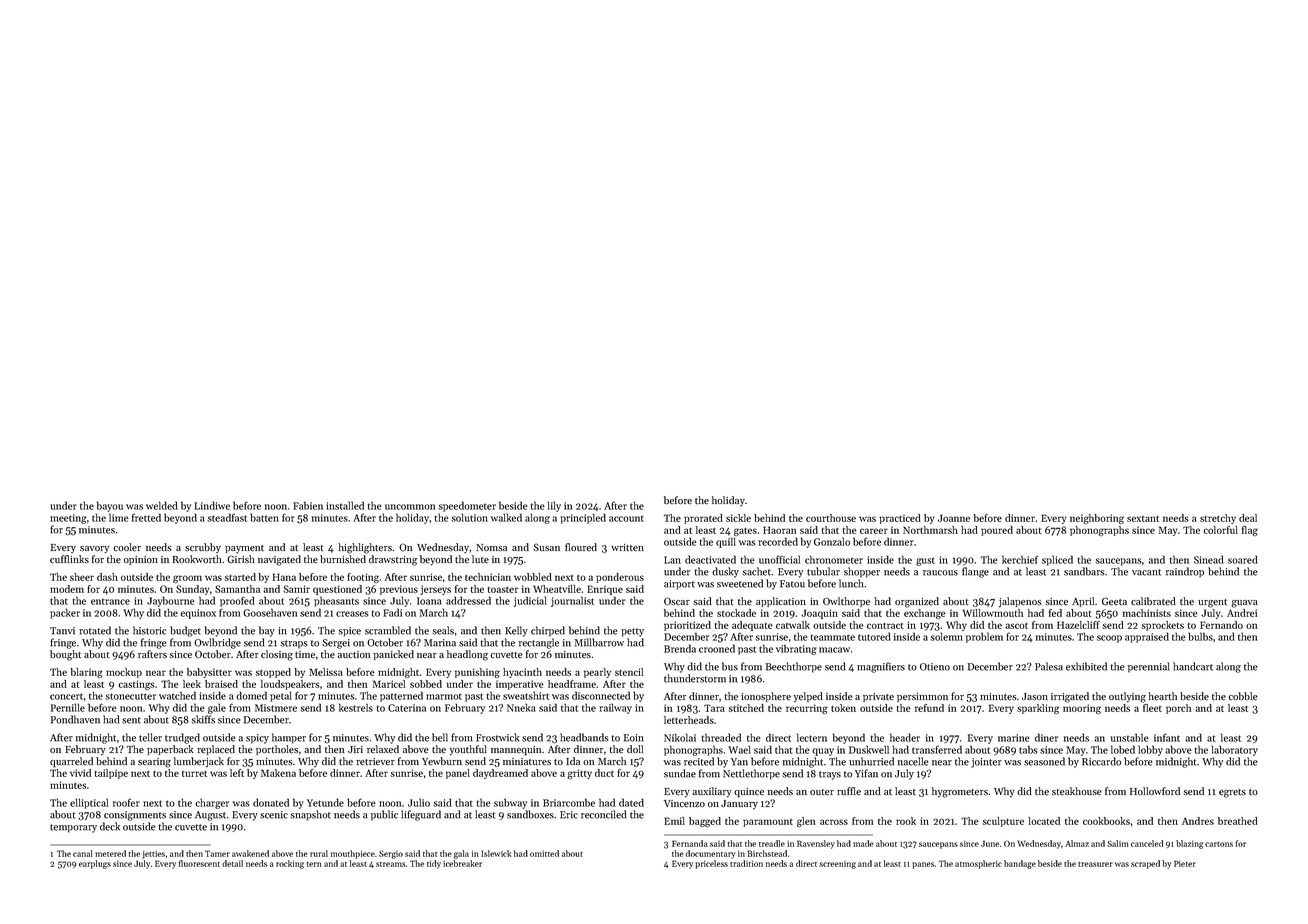 The height and width of the screenshot is (924, 1308). Describe the element at coordinates (1185, 572) in the screenshot. I see `raindrop` at that location.
